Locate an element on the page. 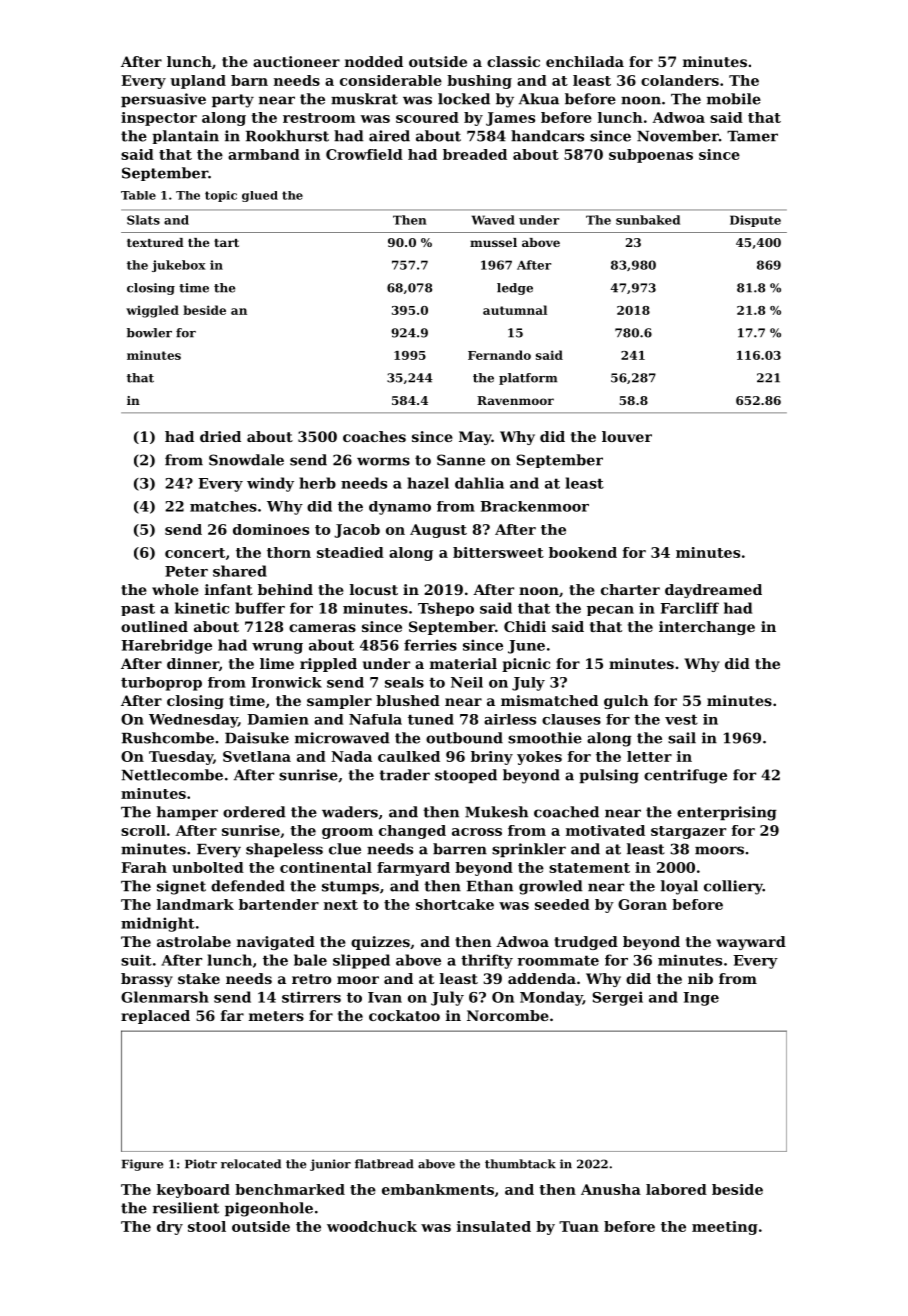 The height and width of the image is (1316, 908). daydreamed is located at coordinates (713, 591).
